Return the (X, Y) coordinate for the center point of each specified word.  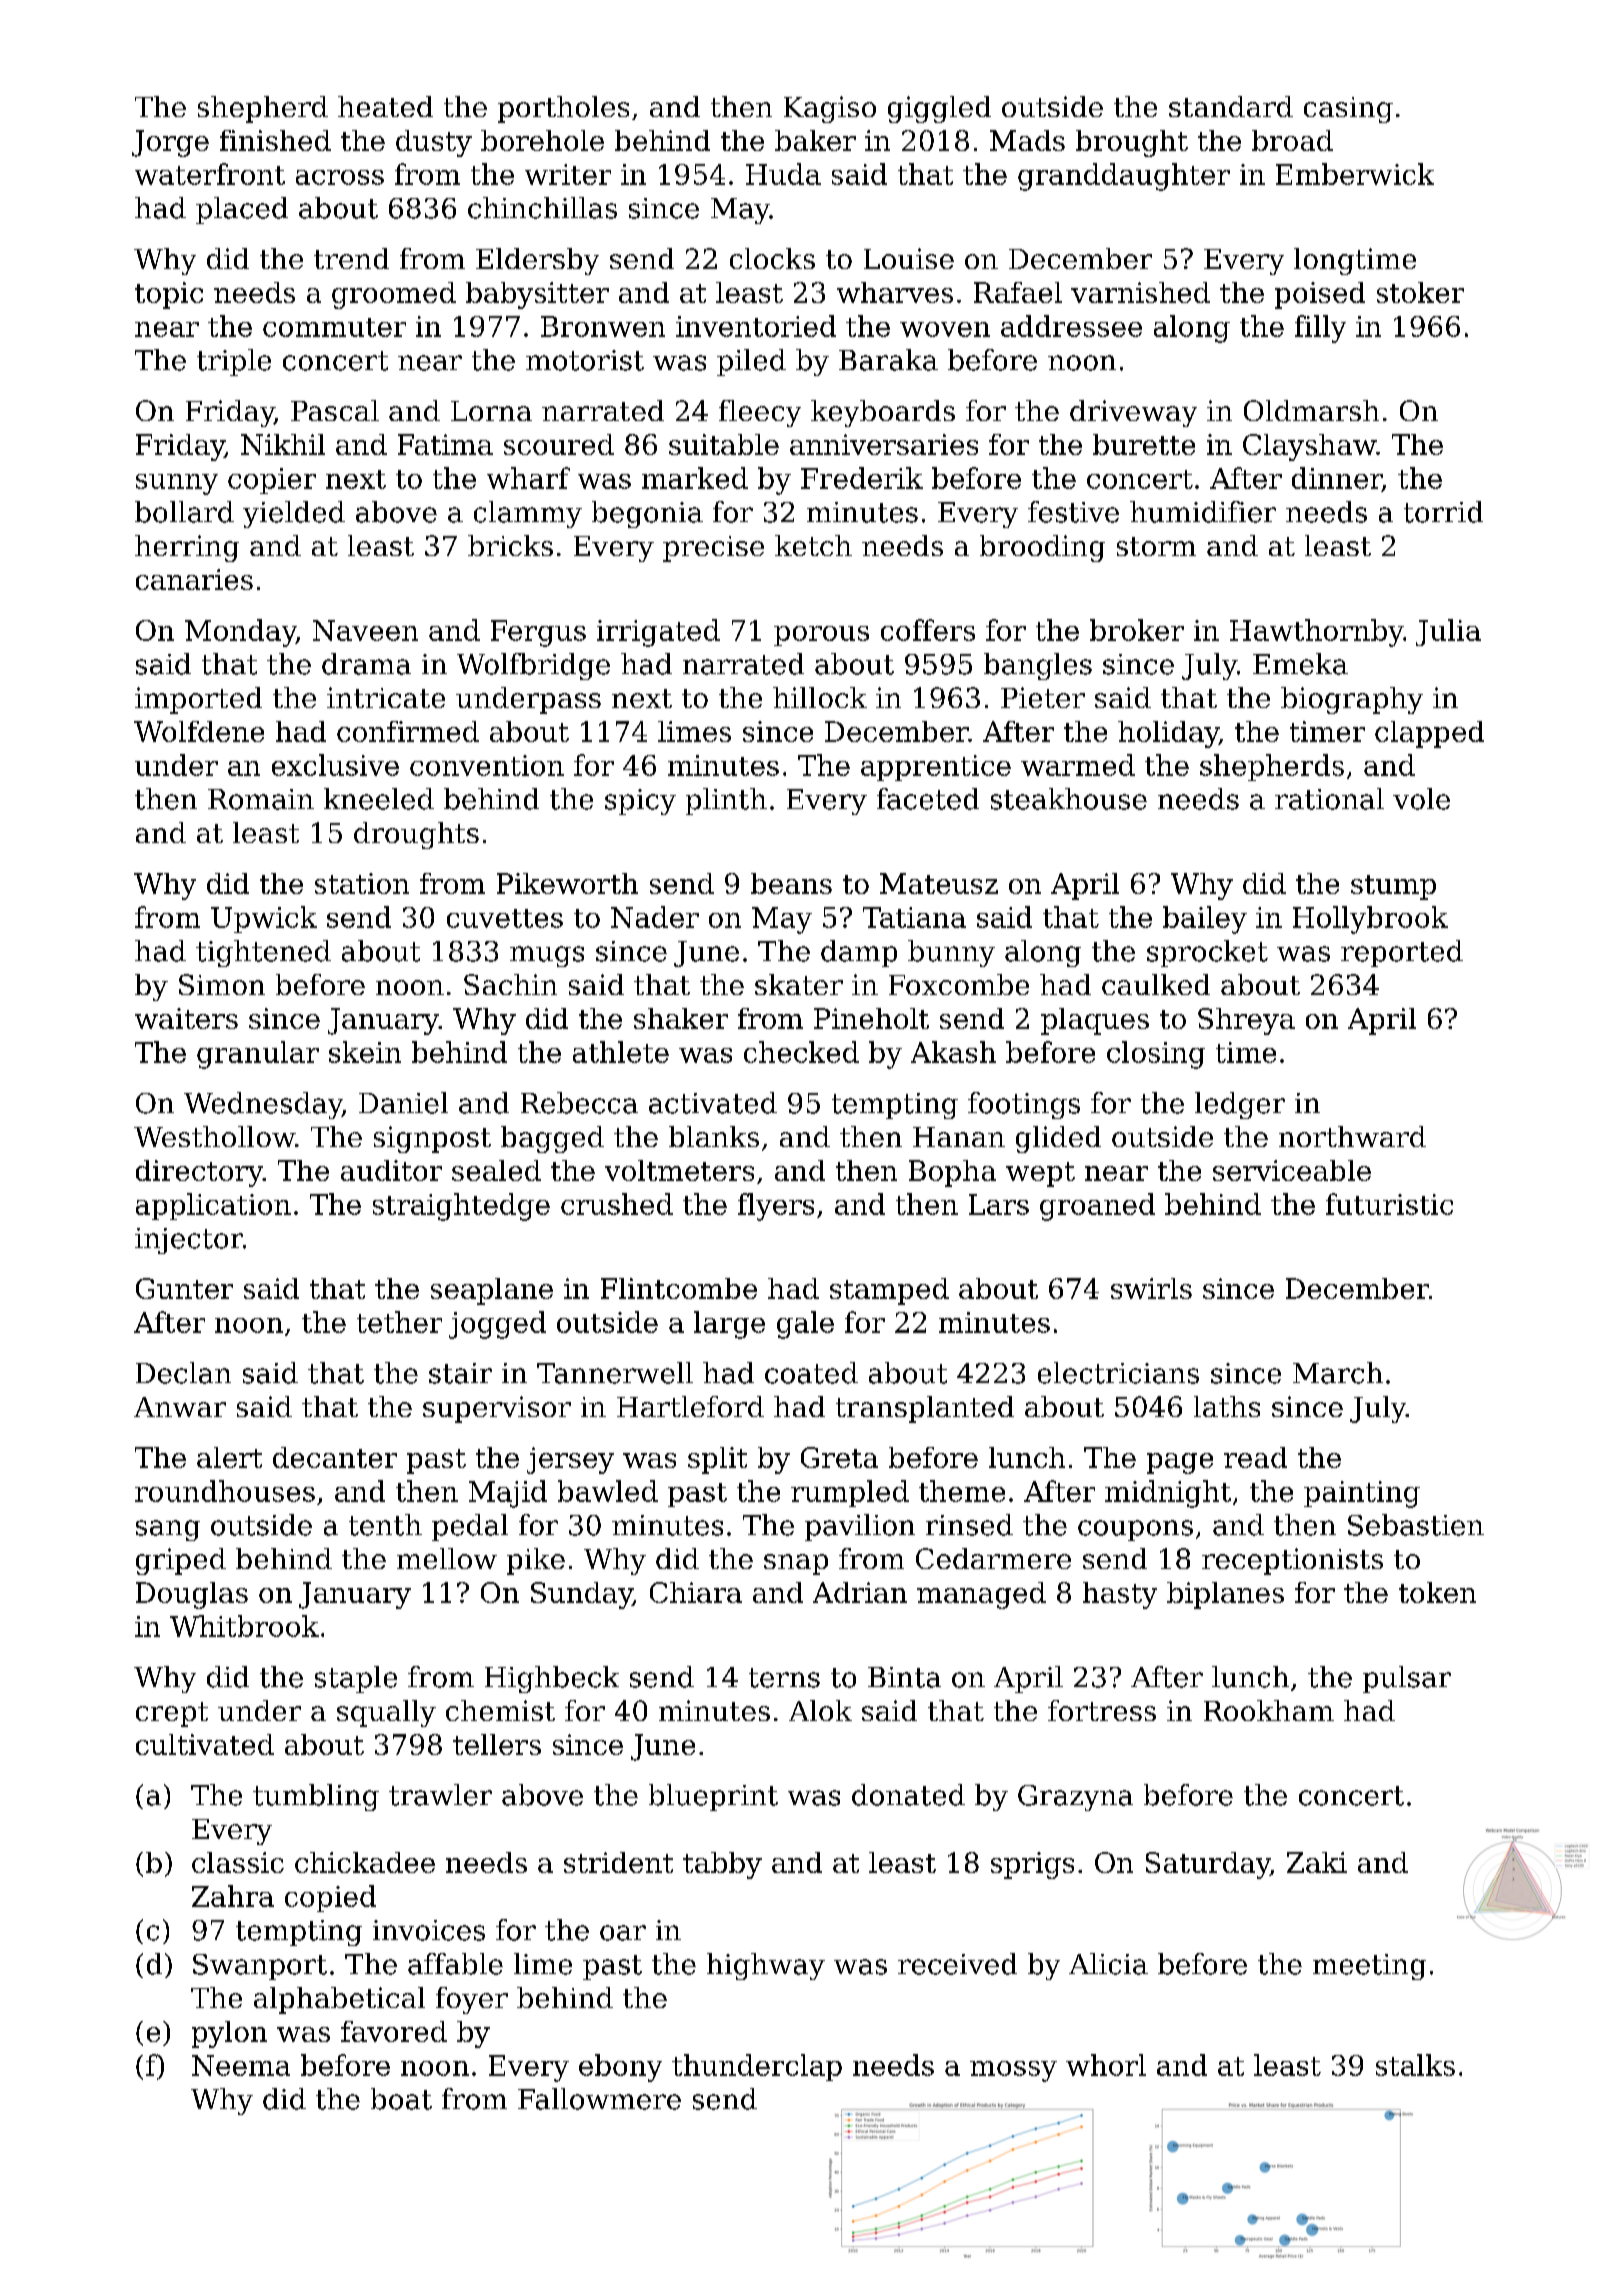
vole (1421, 799)
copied (330, 1898)
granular (258, 1055)
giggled (939, 109)
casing (1348, 110)
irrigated (658, 633)
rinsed (969, 1525)
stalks (1415, 2065)
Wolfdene (199, 731)
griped (181, 1561)
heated (385, 106)
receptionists (1292, 1561)
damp (859, 953)
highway (766, 1966)
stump (1393, 887)
